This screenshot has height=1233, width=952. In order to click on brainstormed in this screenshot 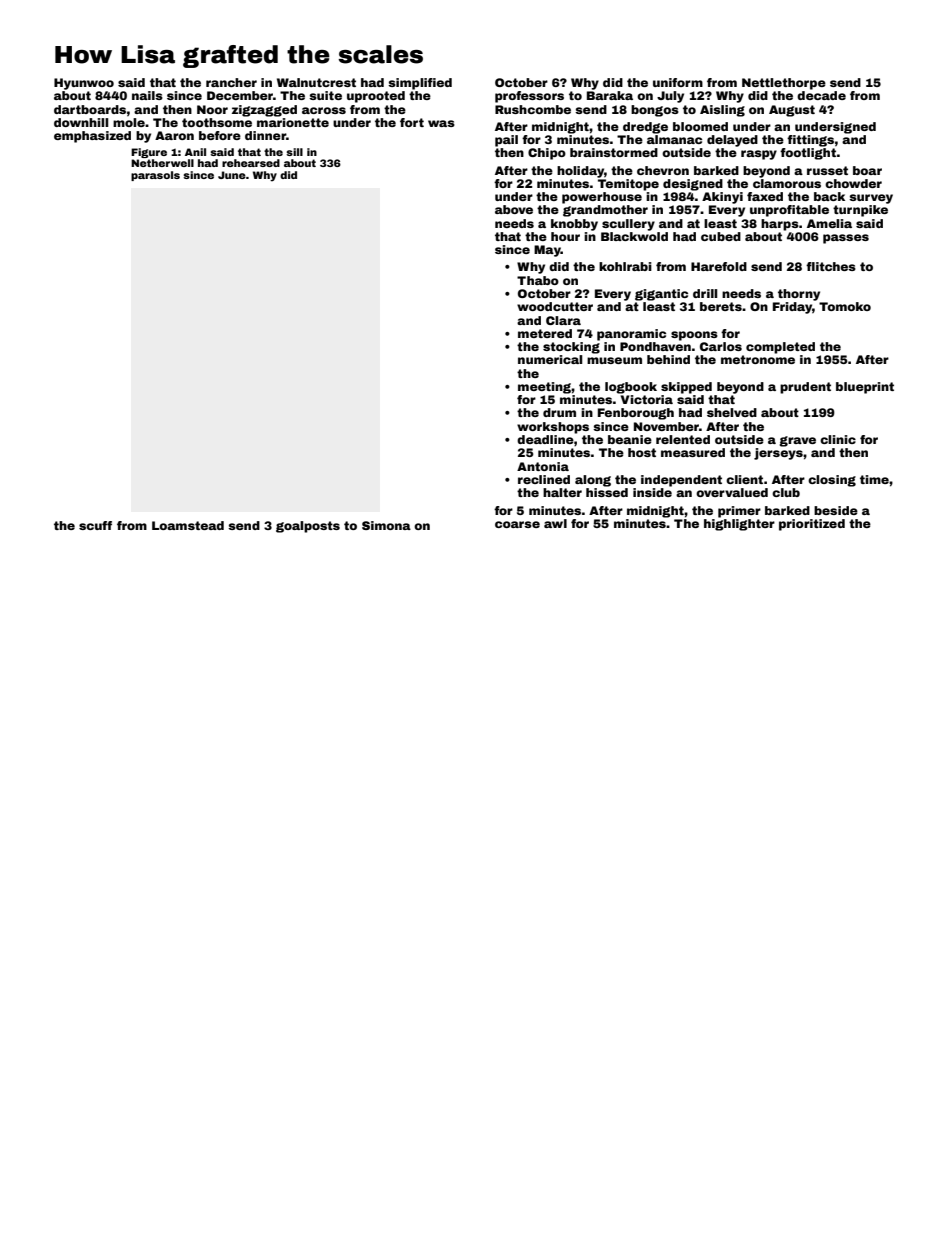, I will do `click(614, 152)`.
